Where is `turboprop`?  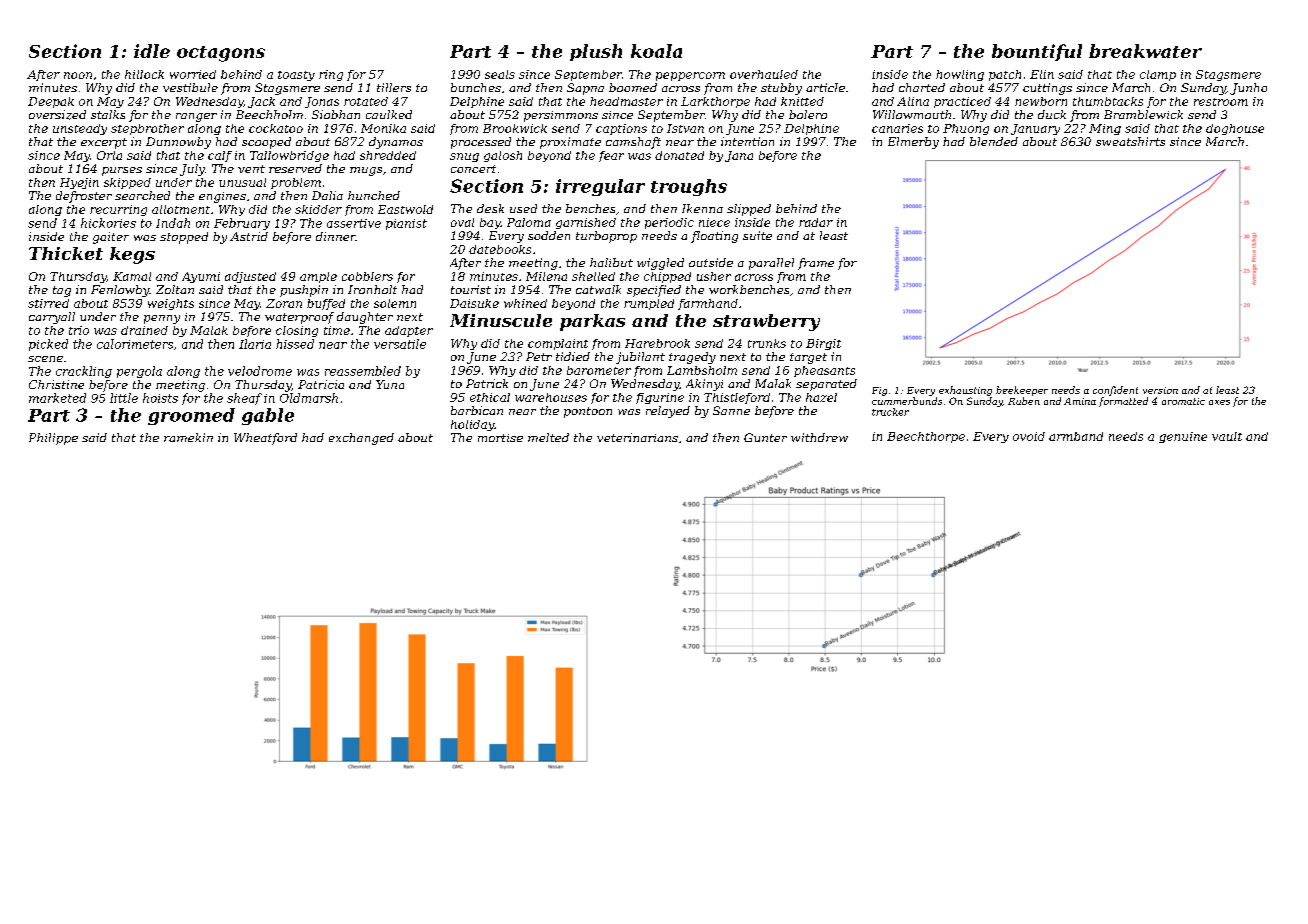
turboprop is located at coordinates (606, 237).
